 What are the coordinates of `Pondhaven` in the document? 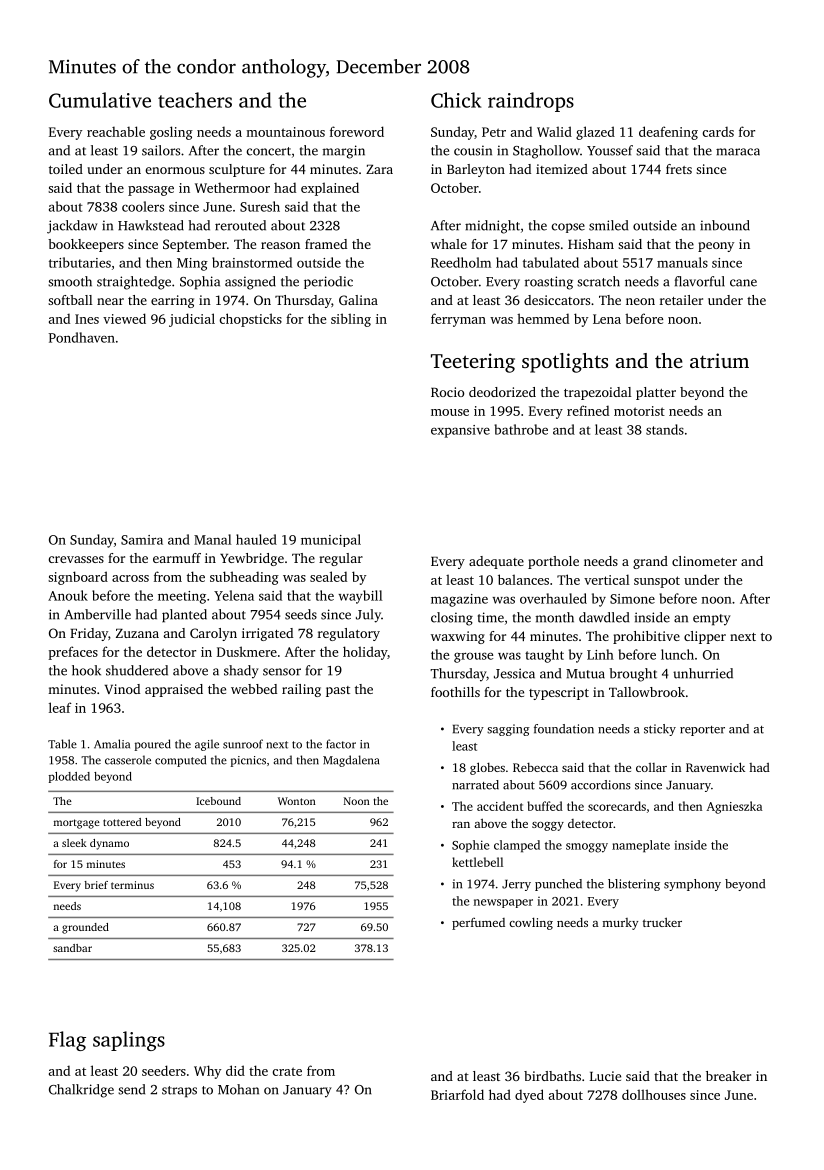 It's located at (82, 337).
